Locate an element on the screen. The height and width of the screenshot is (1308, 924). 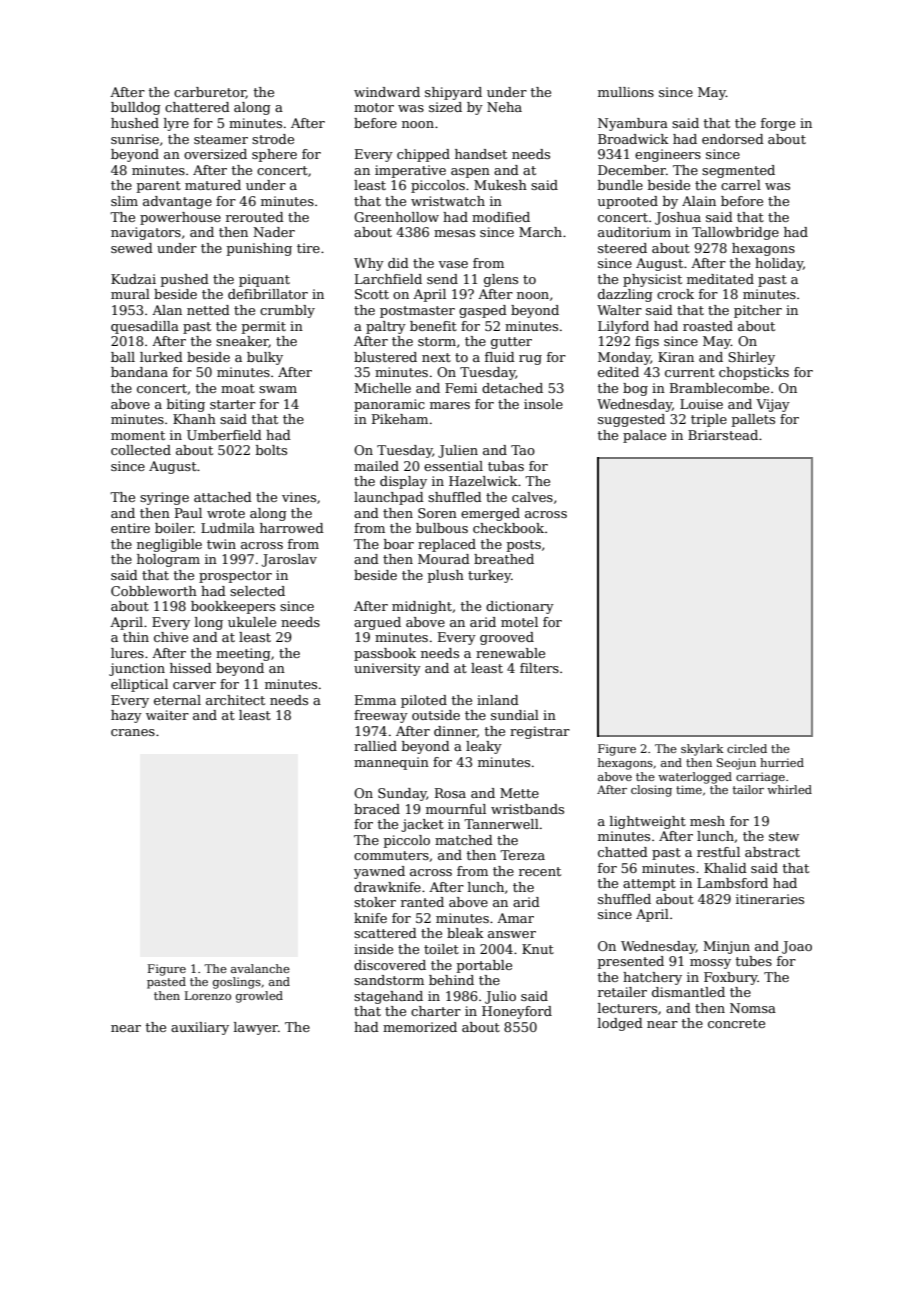
Briarstead is located at coordinates (723, 435).
